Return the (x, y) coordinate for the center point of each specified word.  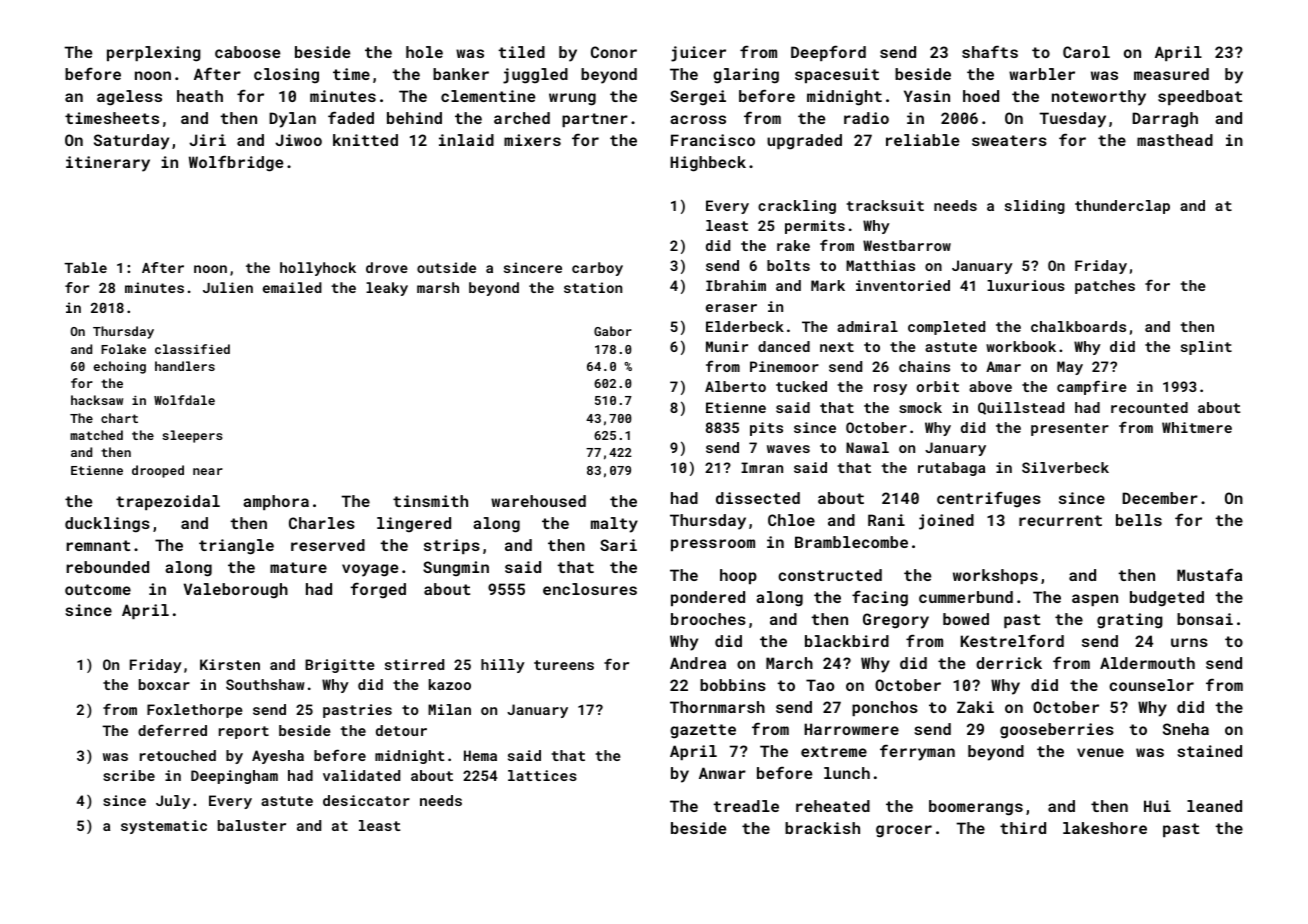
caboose (247, 52)
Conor (614, 52)
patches (1105, 287)
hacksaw (97, 400)
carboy (597, 269)
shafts (990, 51)
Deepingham (234, 777)
